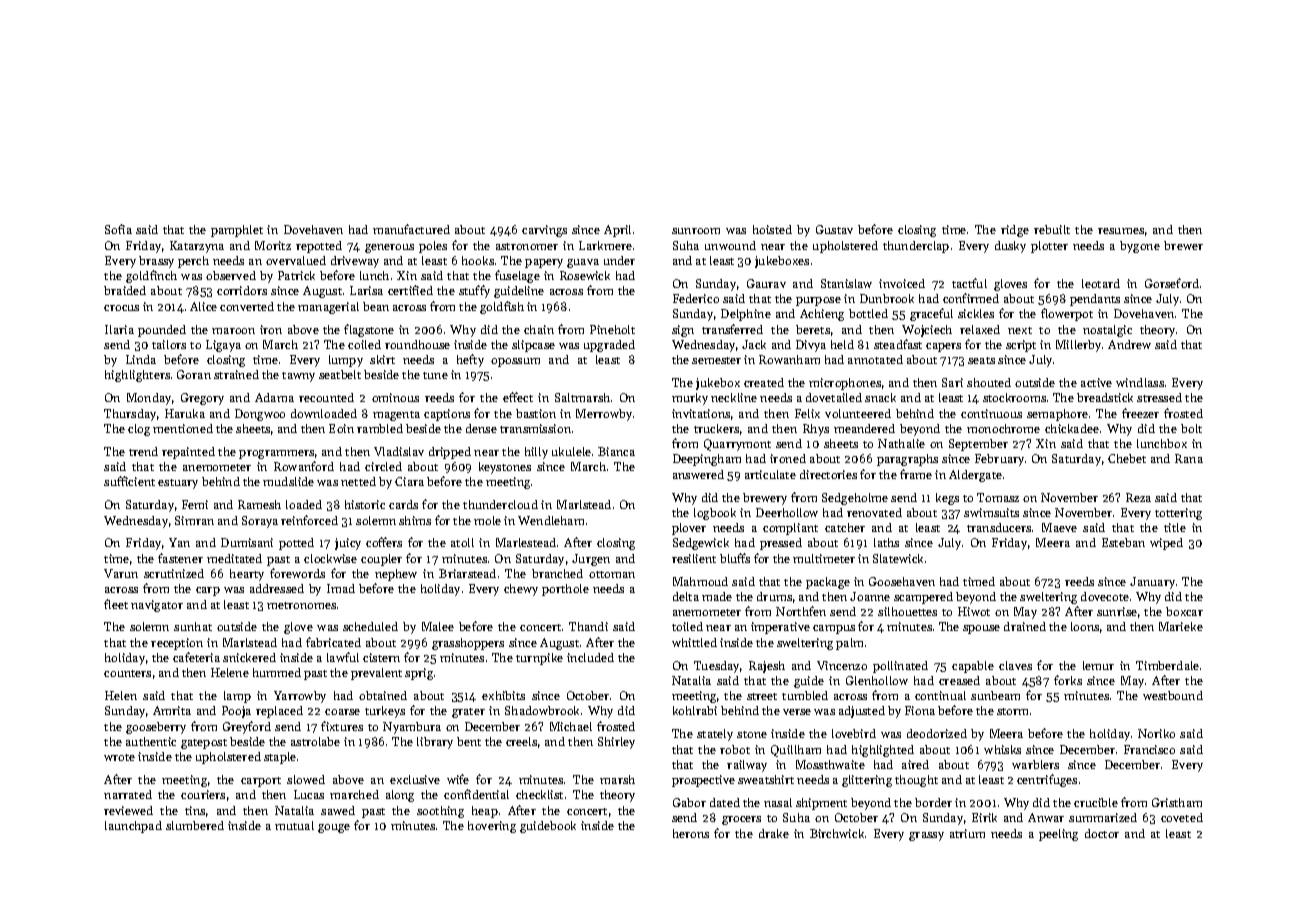 This page has width=1308, height=924. What do you see at coordinates (926, 836) in the page?
I see `grassy` at bounding box center [926, 836].
